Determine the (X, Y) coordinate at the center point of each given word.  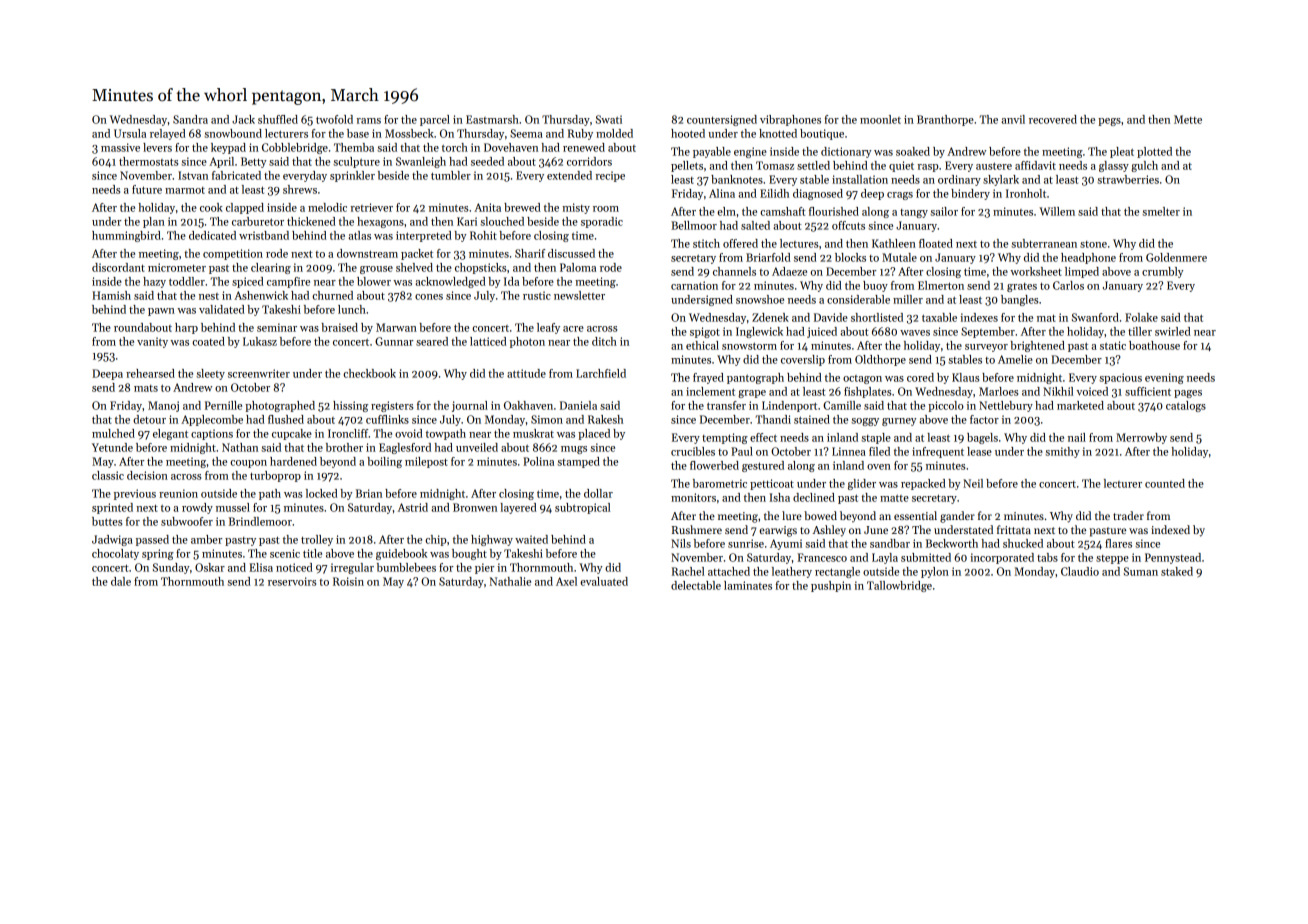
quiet (901, 166)
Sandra (190, 119)
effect (763, 437)
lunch (352, 309)
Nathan (240, 447)
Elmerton (941, 285)
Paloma (578, 267)
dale (121, 581)
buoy (875, 286)
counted (1165, 483)
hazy (154, 282)
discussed (571, 253)
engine (750, 152)
